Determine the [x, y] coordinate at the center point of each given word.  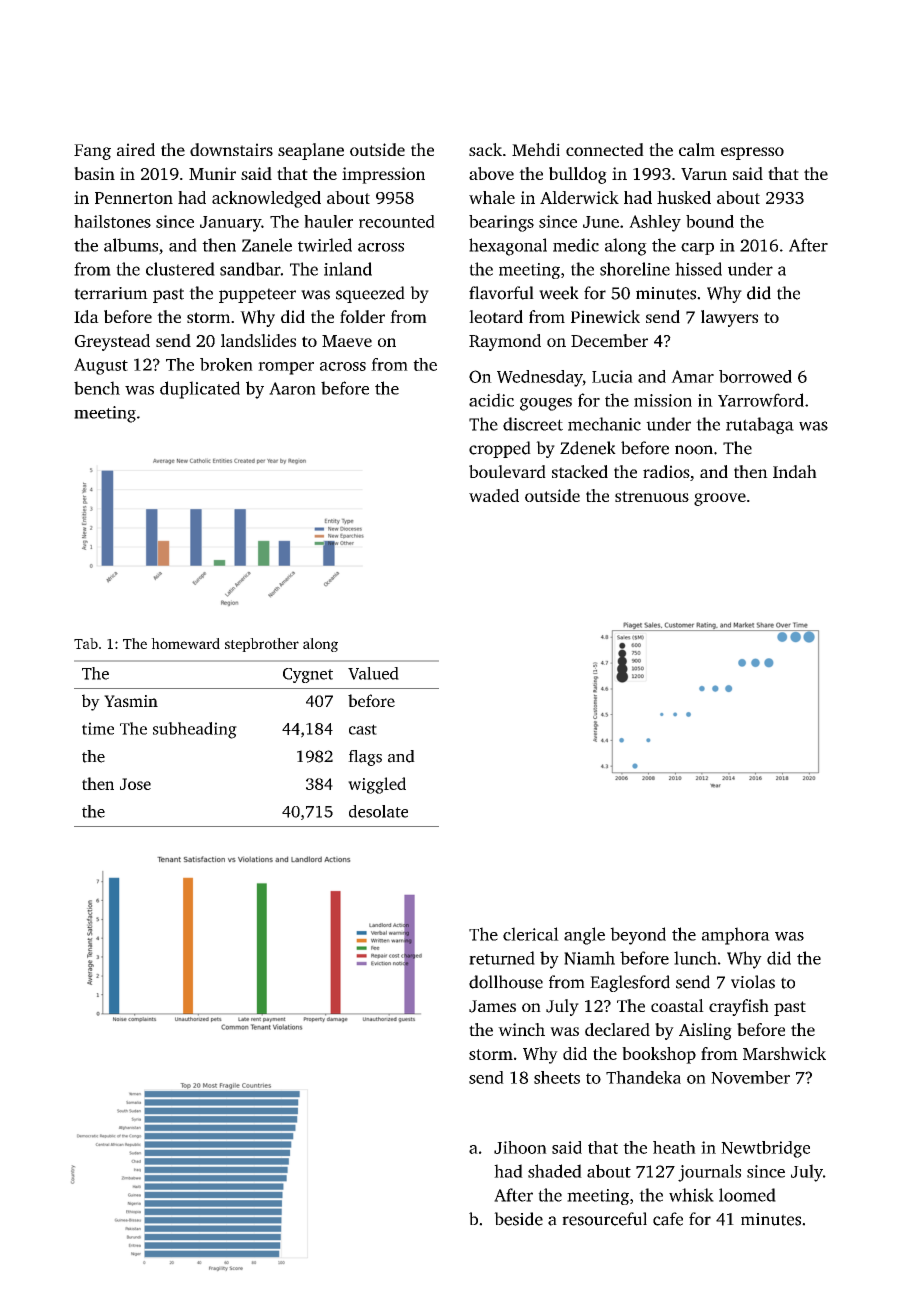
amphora [736, 936]
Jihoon [520, 1147]
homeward [185, 643]
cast [363, 729]
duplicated [200, 390]
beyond [638, 936]
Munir [212, 173]
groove [720, 499]
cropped [500, 449]
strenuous [652, 496]
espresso [752, 153]
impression [383, 175]
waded [494, 495]
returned [502, 958]
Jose [135, 784]
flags [365, 758]
